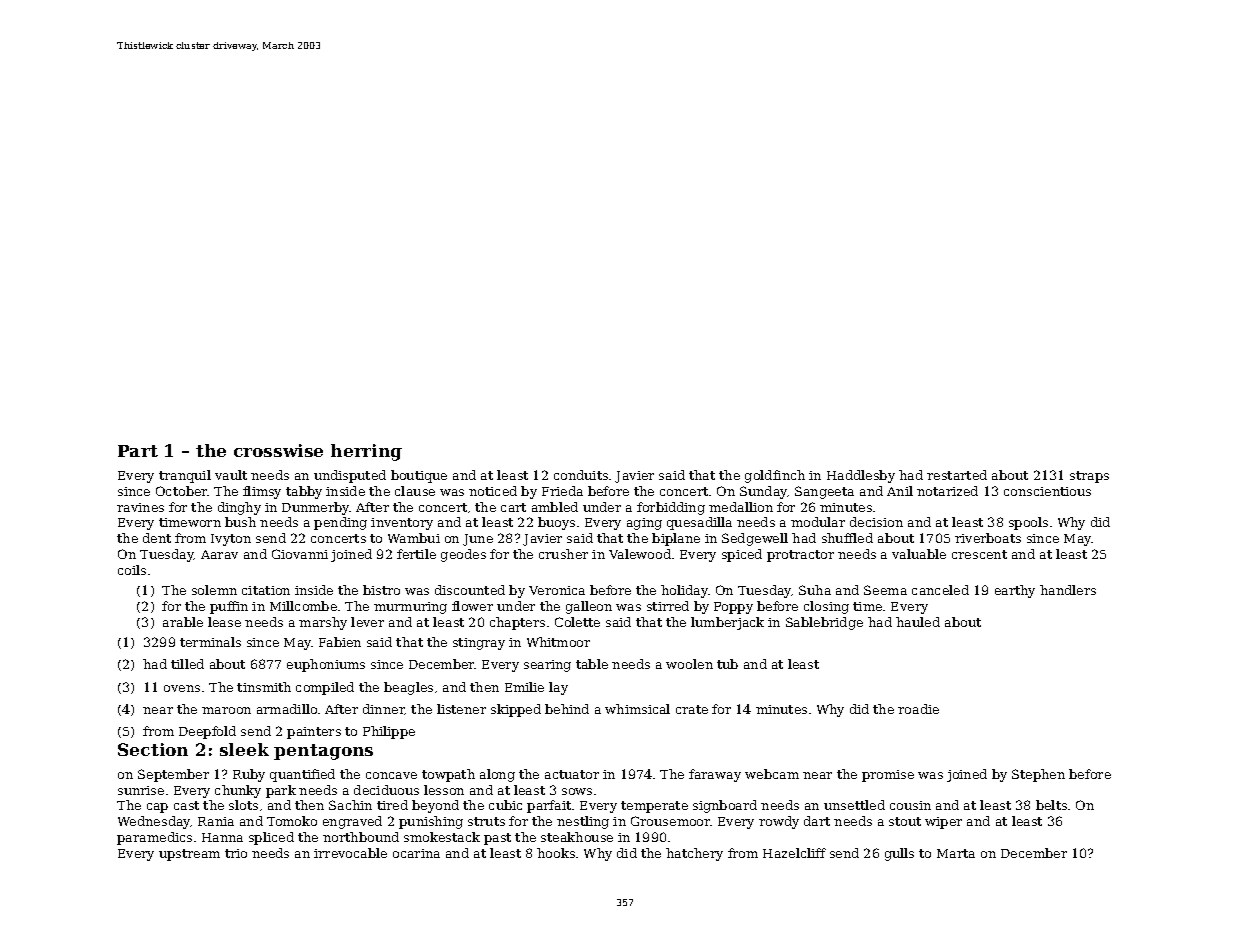 The width and height of the document is (1233, 952). What do you see at coordinates (899, 854) in the document?
I see `gulls` at bounding box center [899, 854].
